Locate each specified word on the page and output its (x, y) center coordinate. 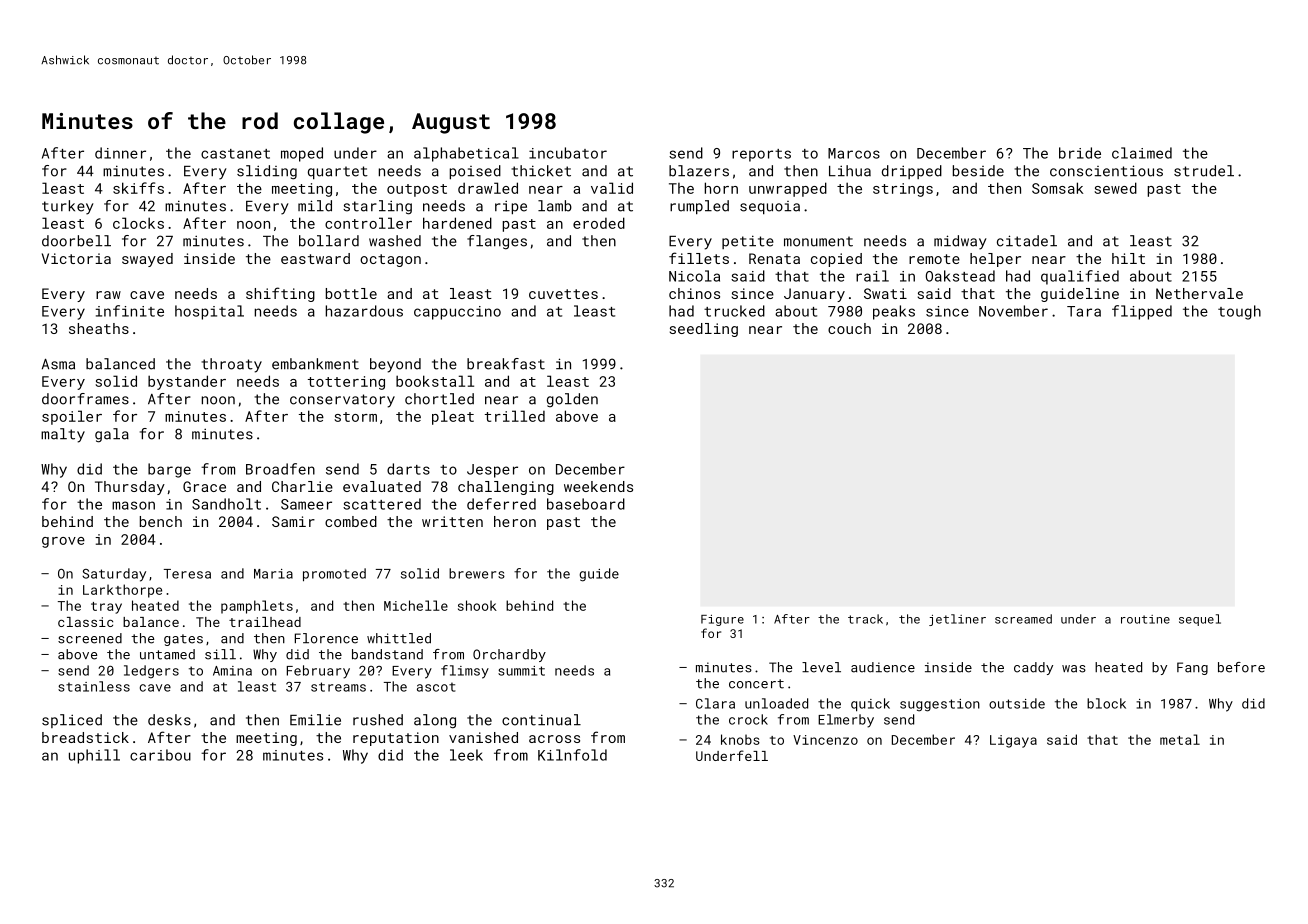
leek (466, 755)
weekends (598, 486)
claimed (1142, 153)
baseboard (586, 504)
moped (302, 154)
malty (63, 435)
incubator (568, 153)
